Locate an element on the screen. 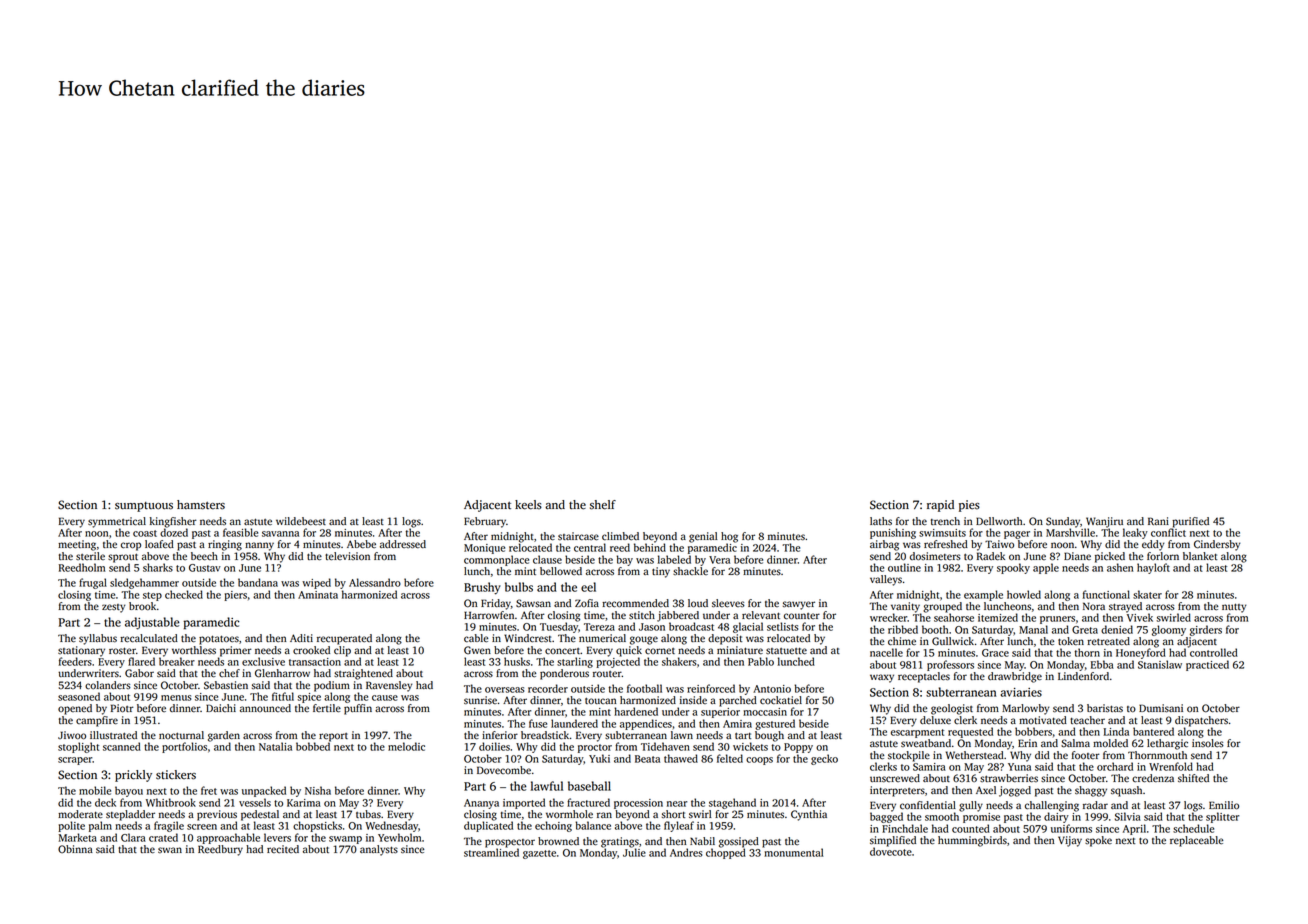 The image size is (1308, 924). rapid is located at coordinates (940, 506).
